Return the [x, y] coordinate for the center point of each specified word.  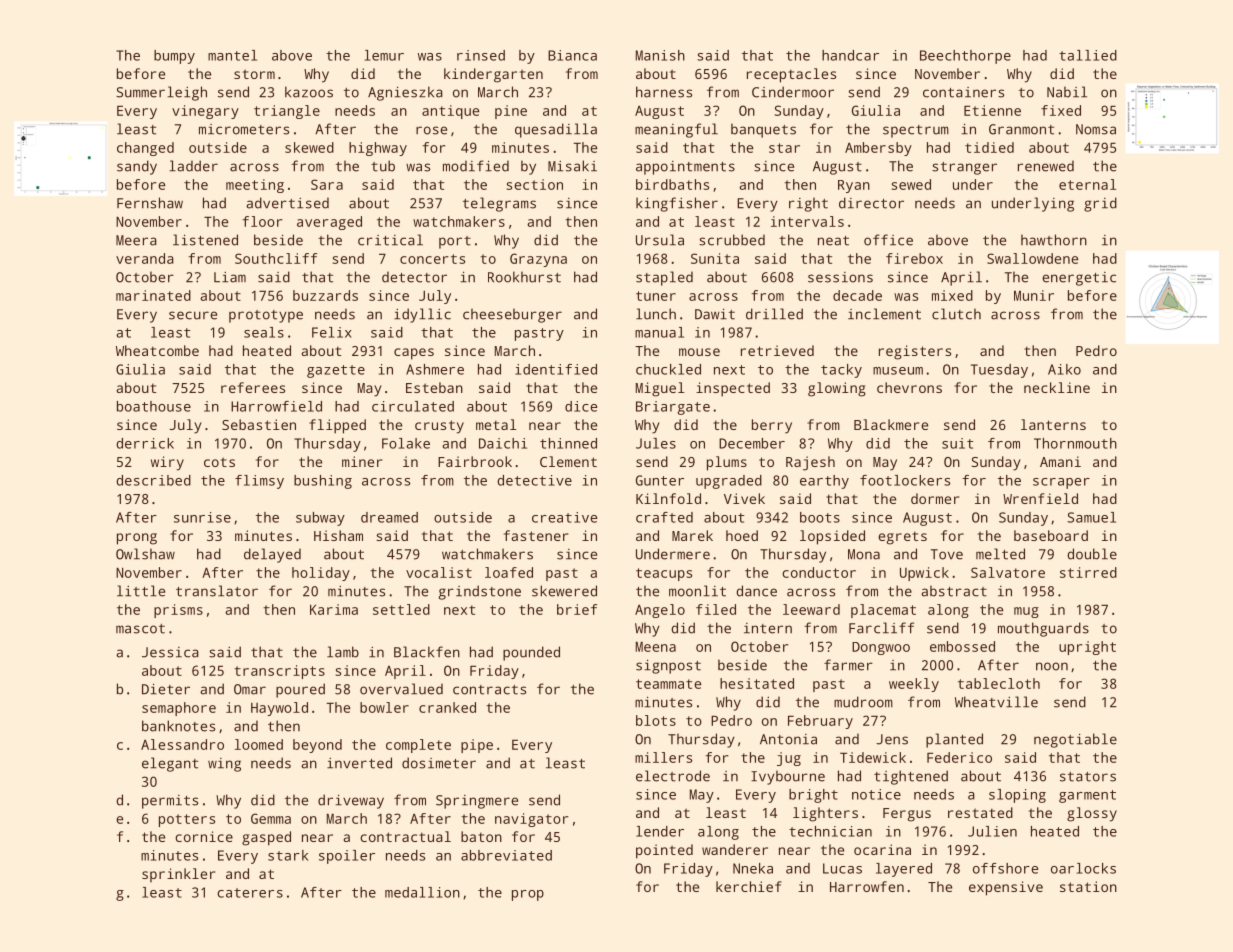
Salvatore [1008, 572]
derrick [145, 443]
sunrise [202, 517]
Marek [692, 535]
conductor [819, 572]
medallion [422, 892]
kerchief [749, 886]
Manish [660, 55]
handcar [850, 55]
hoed [742, 535]
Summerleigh [161, 93]
